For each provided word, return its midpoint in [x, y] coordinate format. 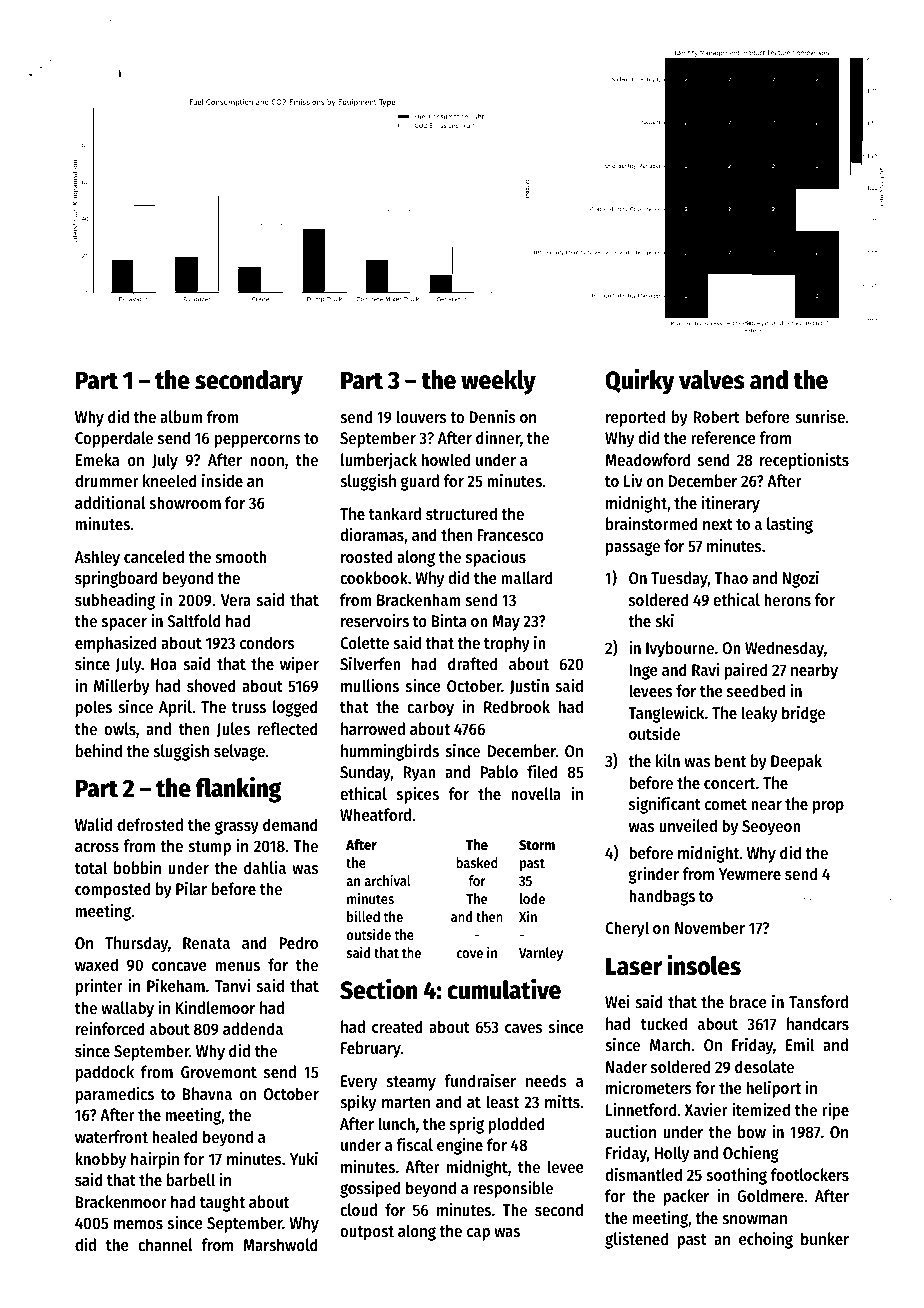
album [181, 416]
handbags [662, 897]
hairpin [155, 1160]
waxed [96, 964]
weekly [498, 382]
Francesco [510, 535]
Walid [93, 824]
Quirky [640, 381]
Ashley [97, 558]
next [718, 524]
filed [542, 771]
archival [388, 880]
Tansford [818, 1001]
